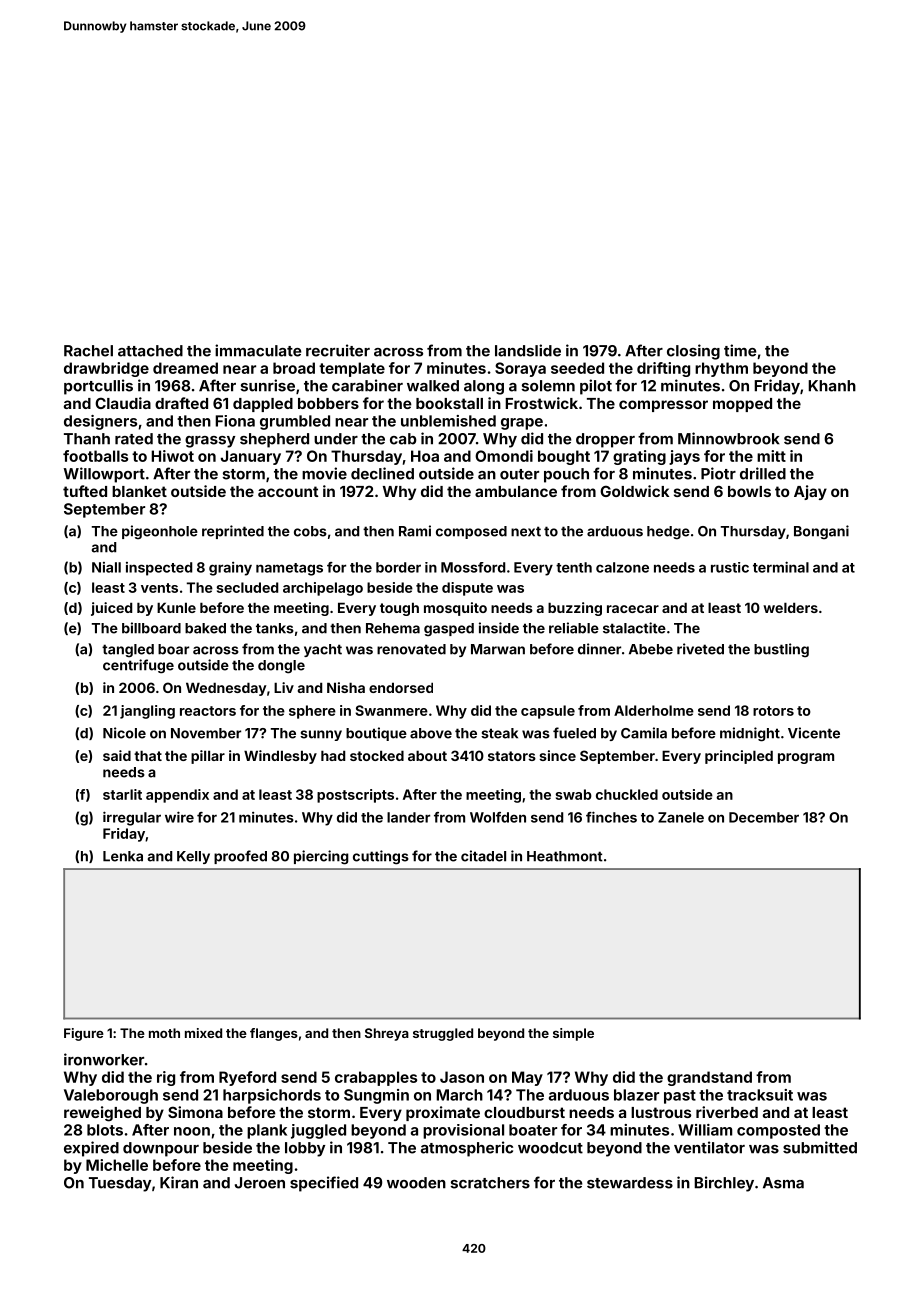 The width and height of the page is (924, 1314). I want to click on drafted, so click(181, 403).
